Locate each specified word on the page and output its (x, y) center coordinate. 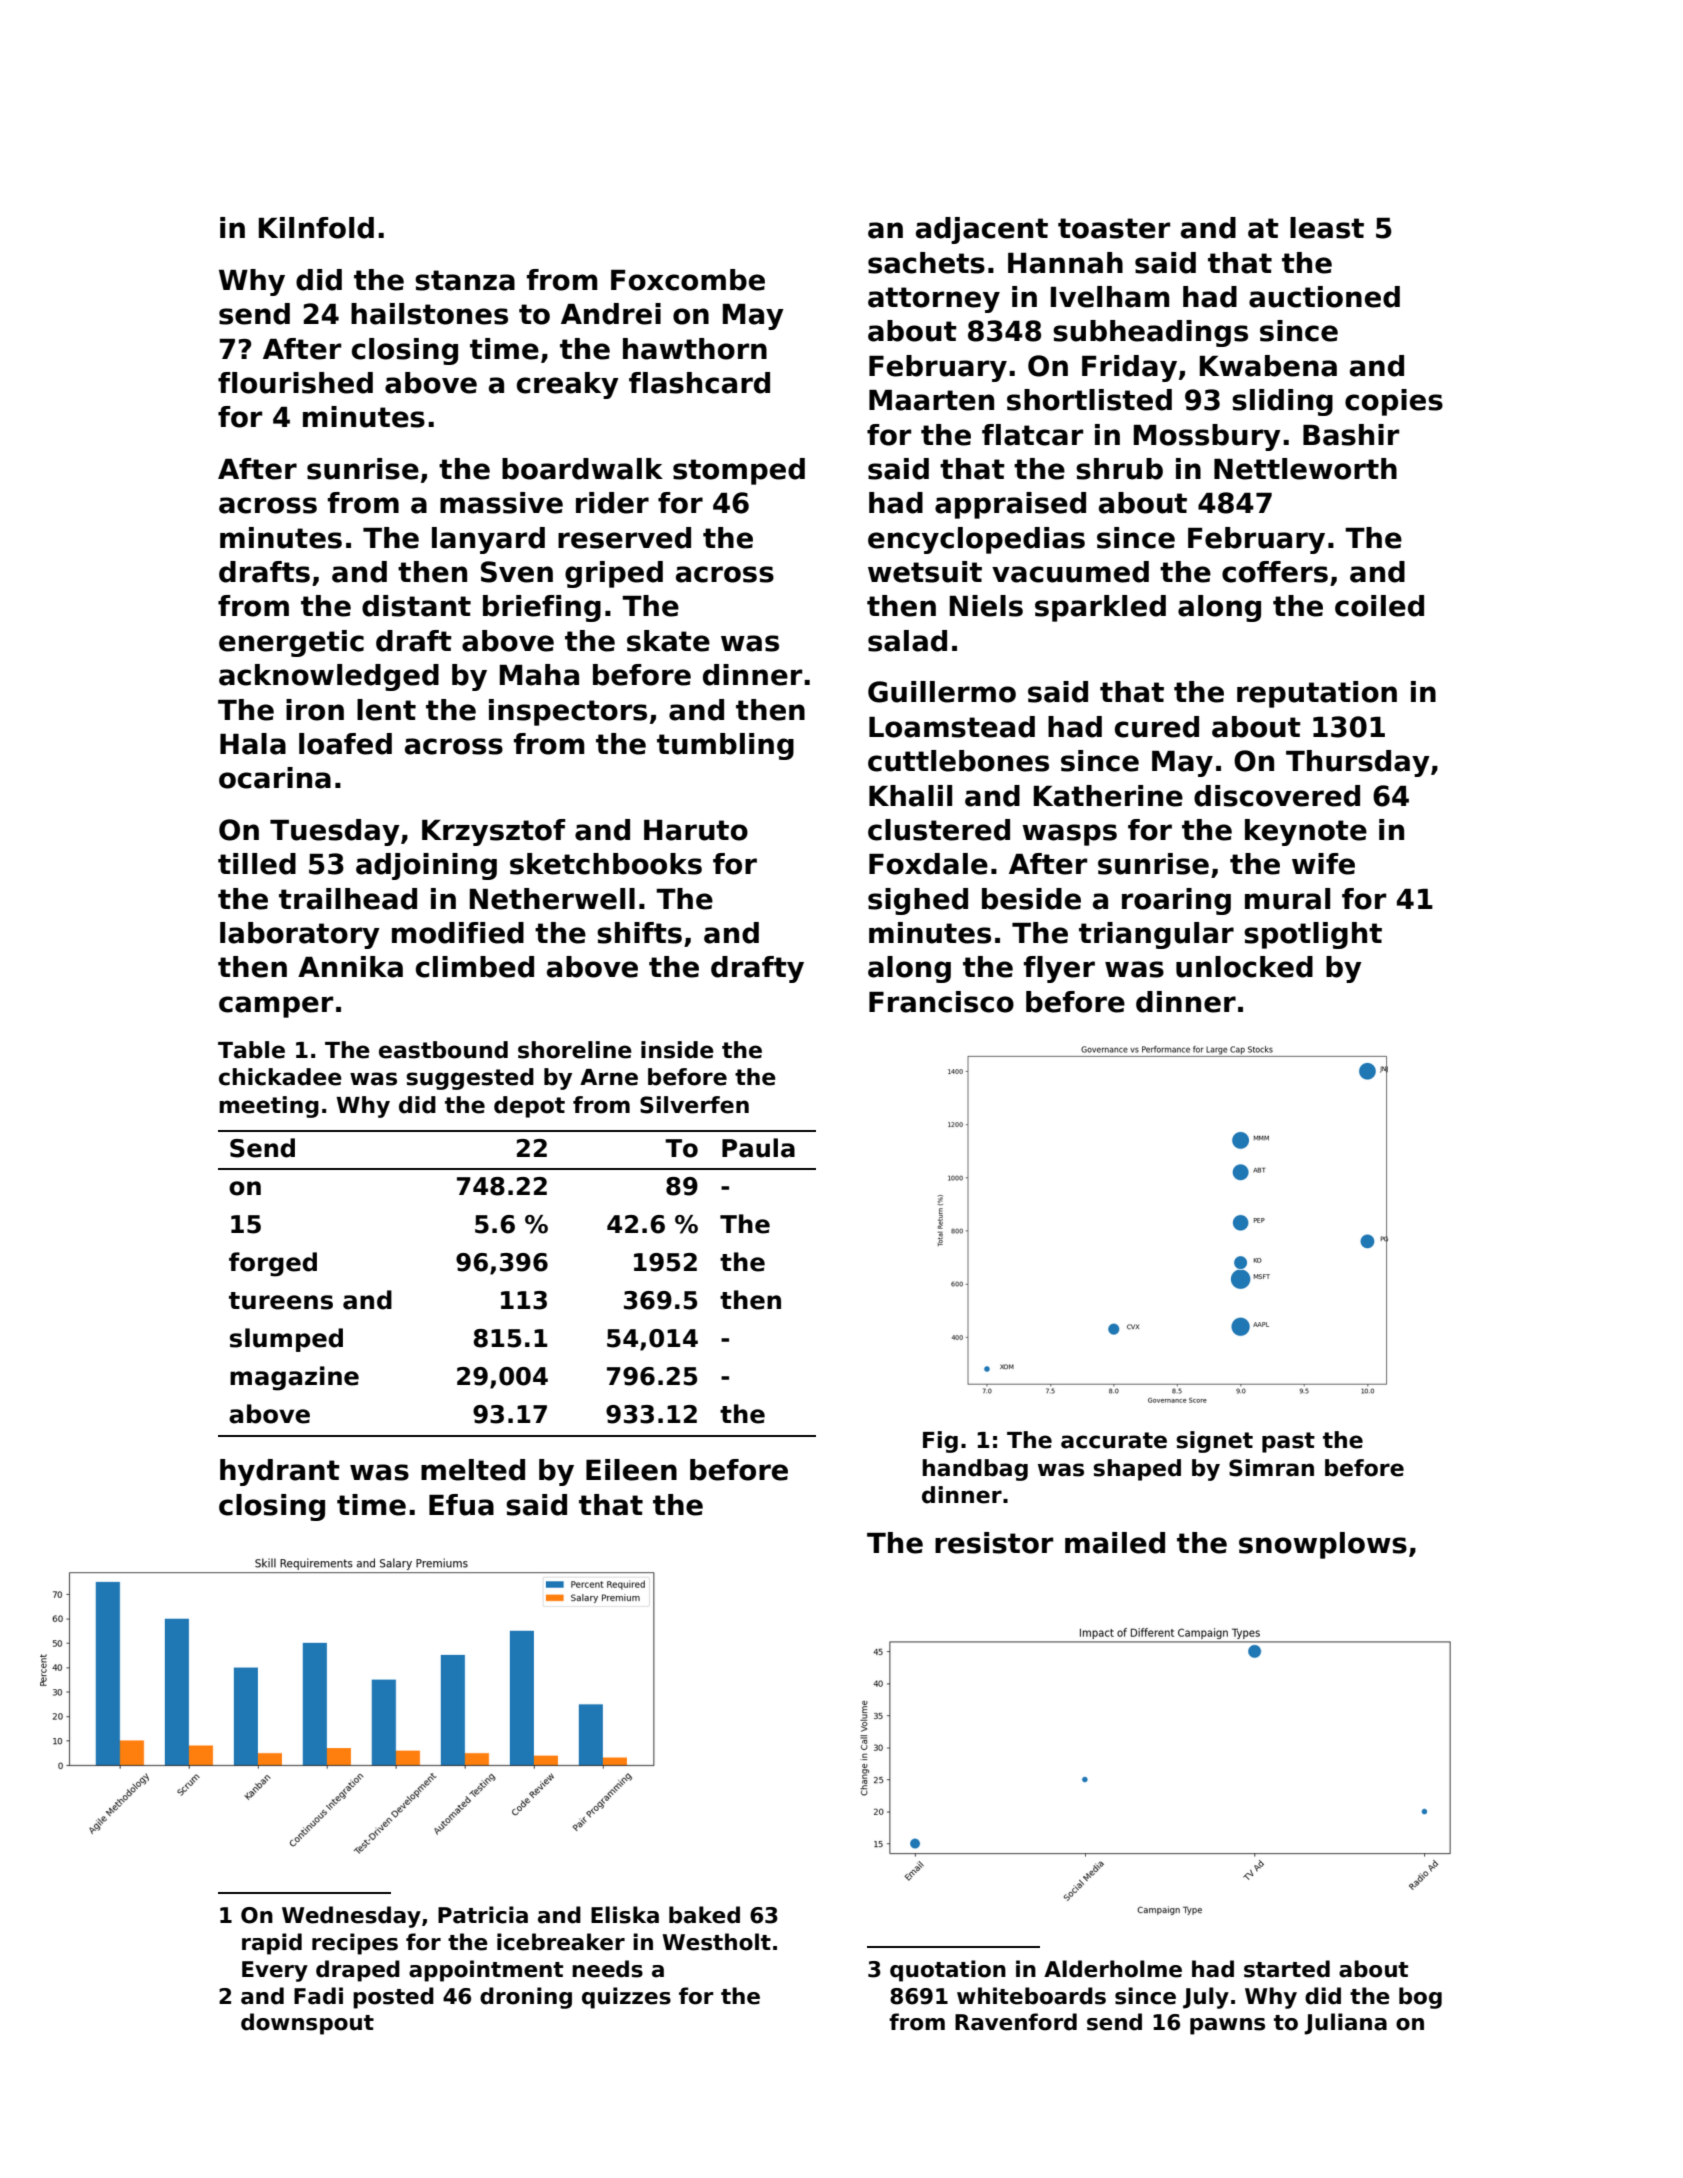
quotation (948, 1971)
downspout (307, 2024)
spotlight (1313, 935)
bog (1420, 1998)
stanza (465, 280)
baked (704, 1915)
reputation (1317, 694)
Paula (758, 1148)
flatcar (1032, 435)
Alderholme (1113, 1969)
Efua (461, 1505)
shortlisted (1089, 400)
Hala (253, 744)
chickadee (280, 1077)
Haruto (696, 830)
